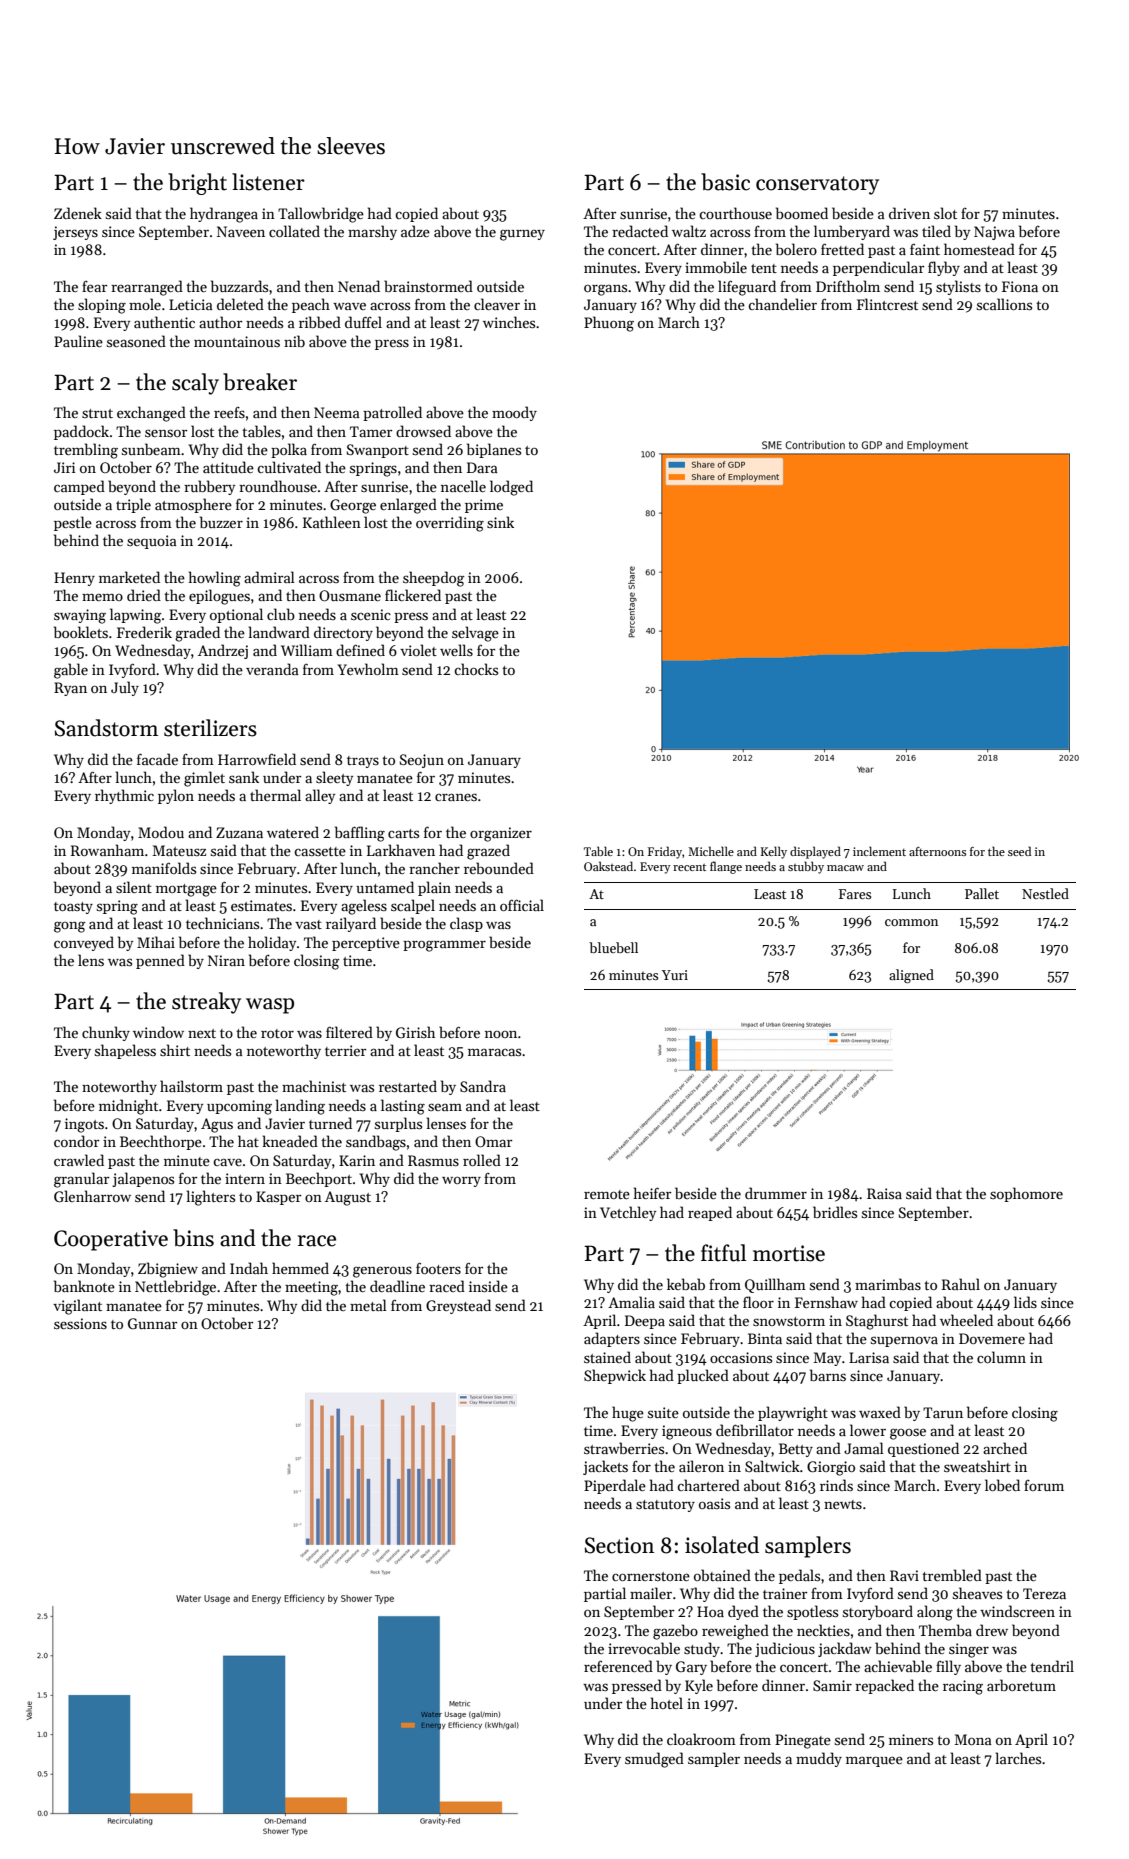 The height and width of the document is (1859, 1129). Describe the element at coordinates (631, 1302) in the document. I see `Amalia` at that location.
